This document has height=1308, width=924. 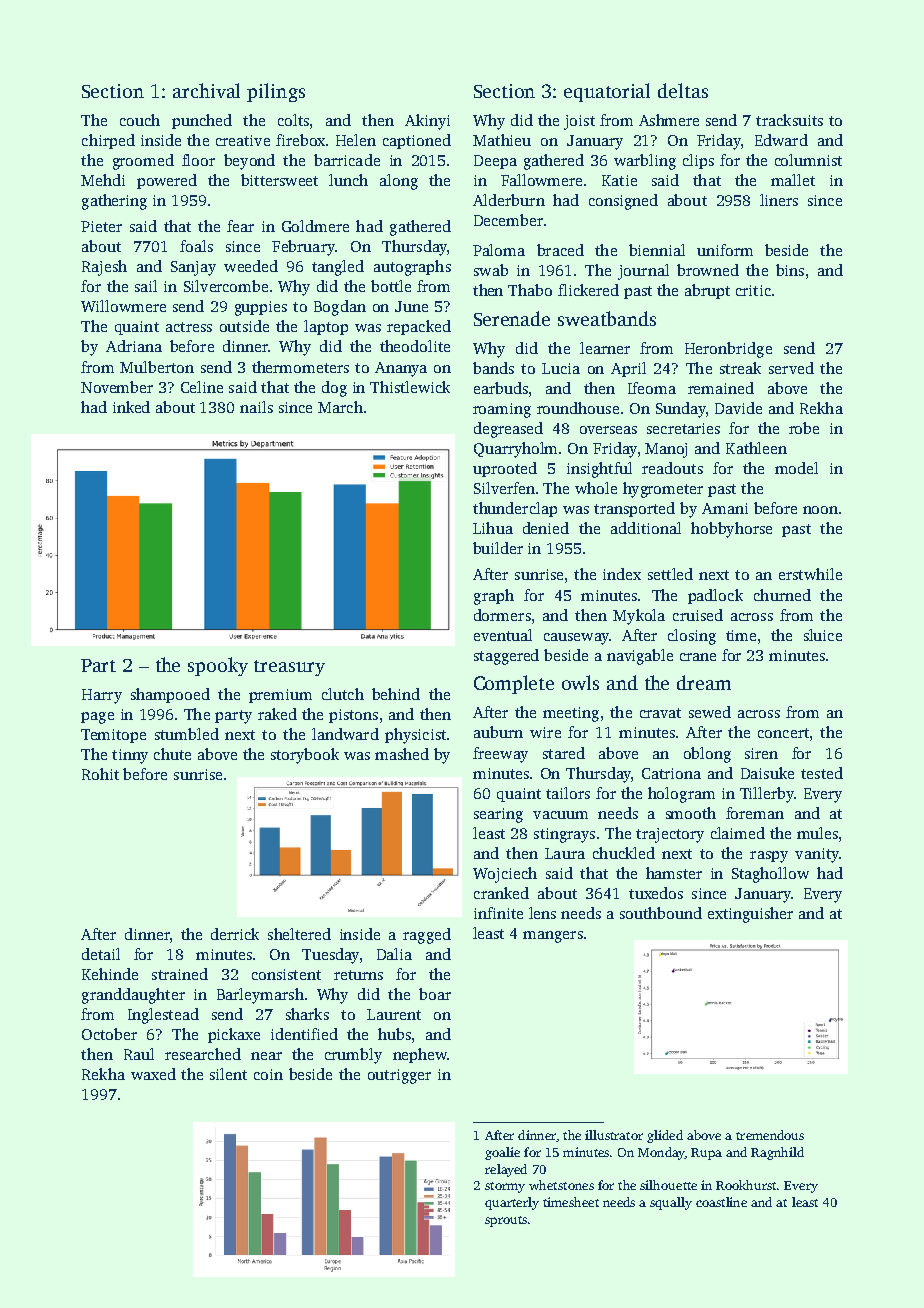 What do you see at coordinates (427, 122) in the document?
I see `Akinyi` at bounding box center [427, 122].
